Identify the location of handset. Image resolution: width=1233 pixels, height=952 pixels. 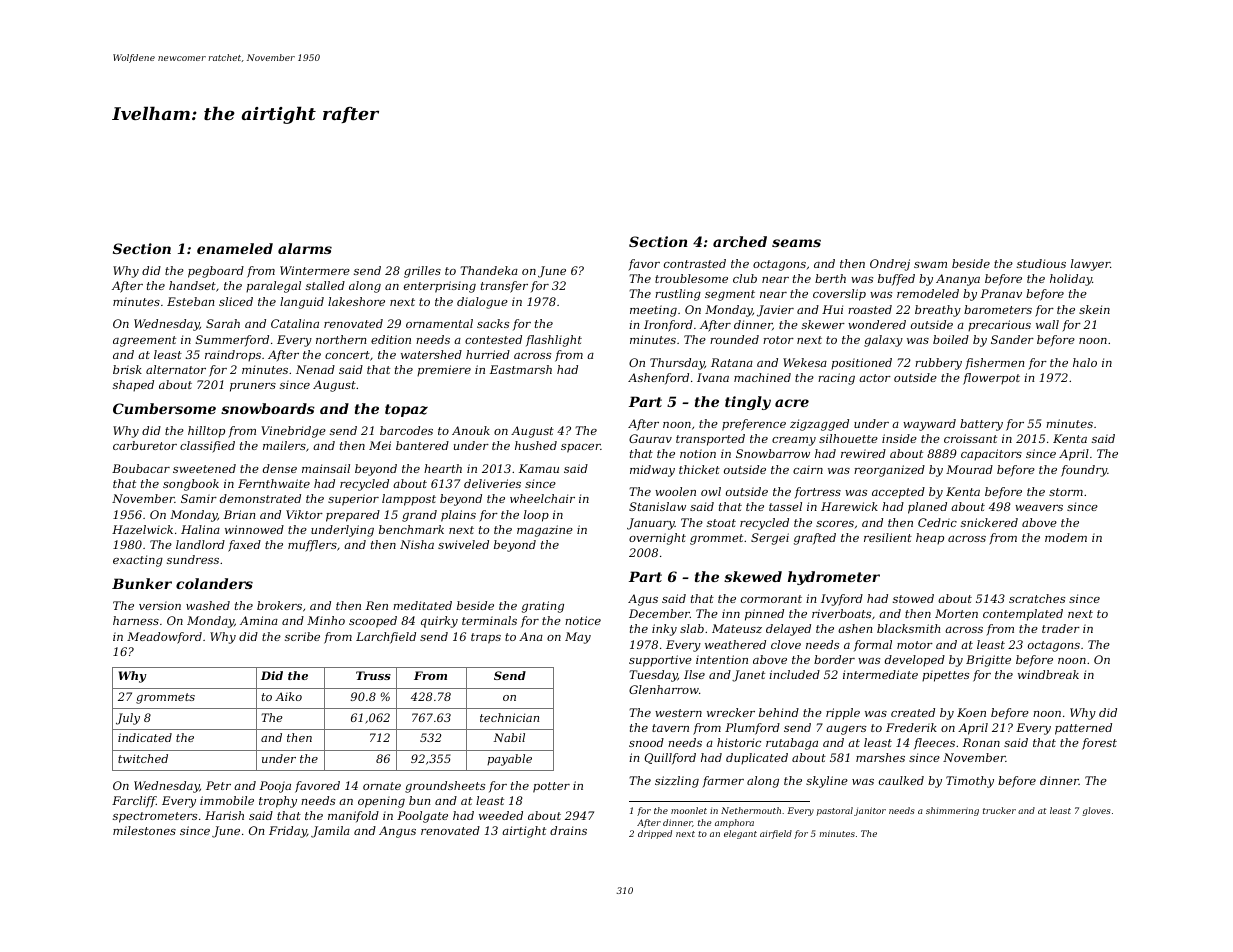
(192, 285).
